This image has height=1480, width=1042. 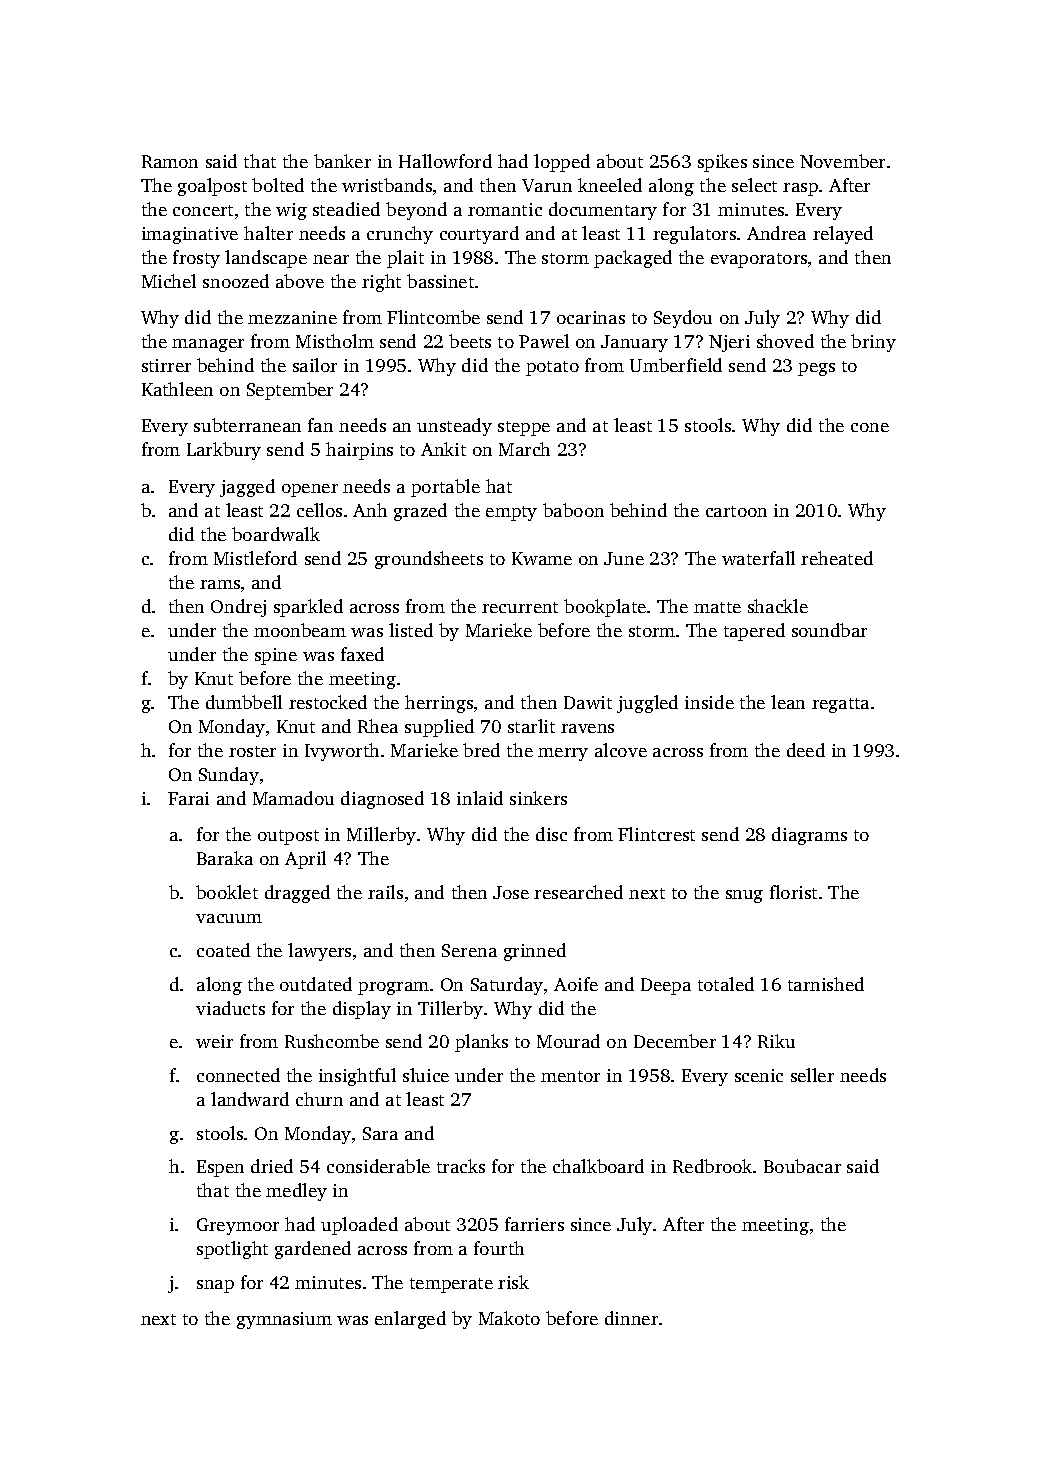 What do you see at coordinates (230, 1008) in the image?
I see `viaducts` at bounding box center [230, 1008].
